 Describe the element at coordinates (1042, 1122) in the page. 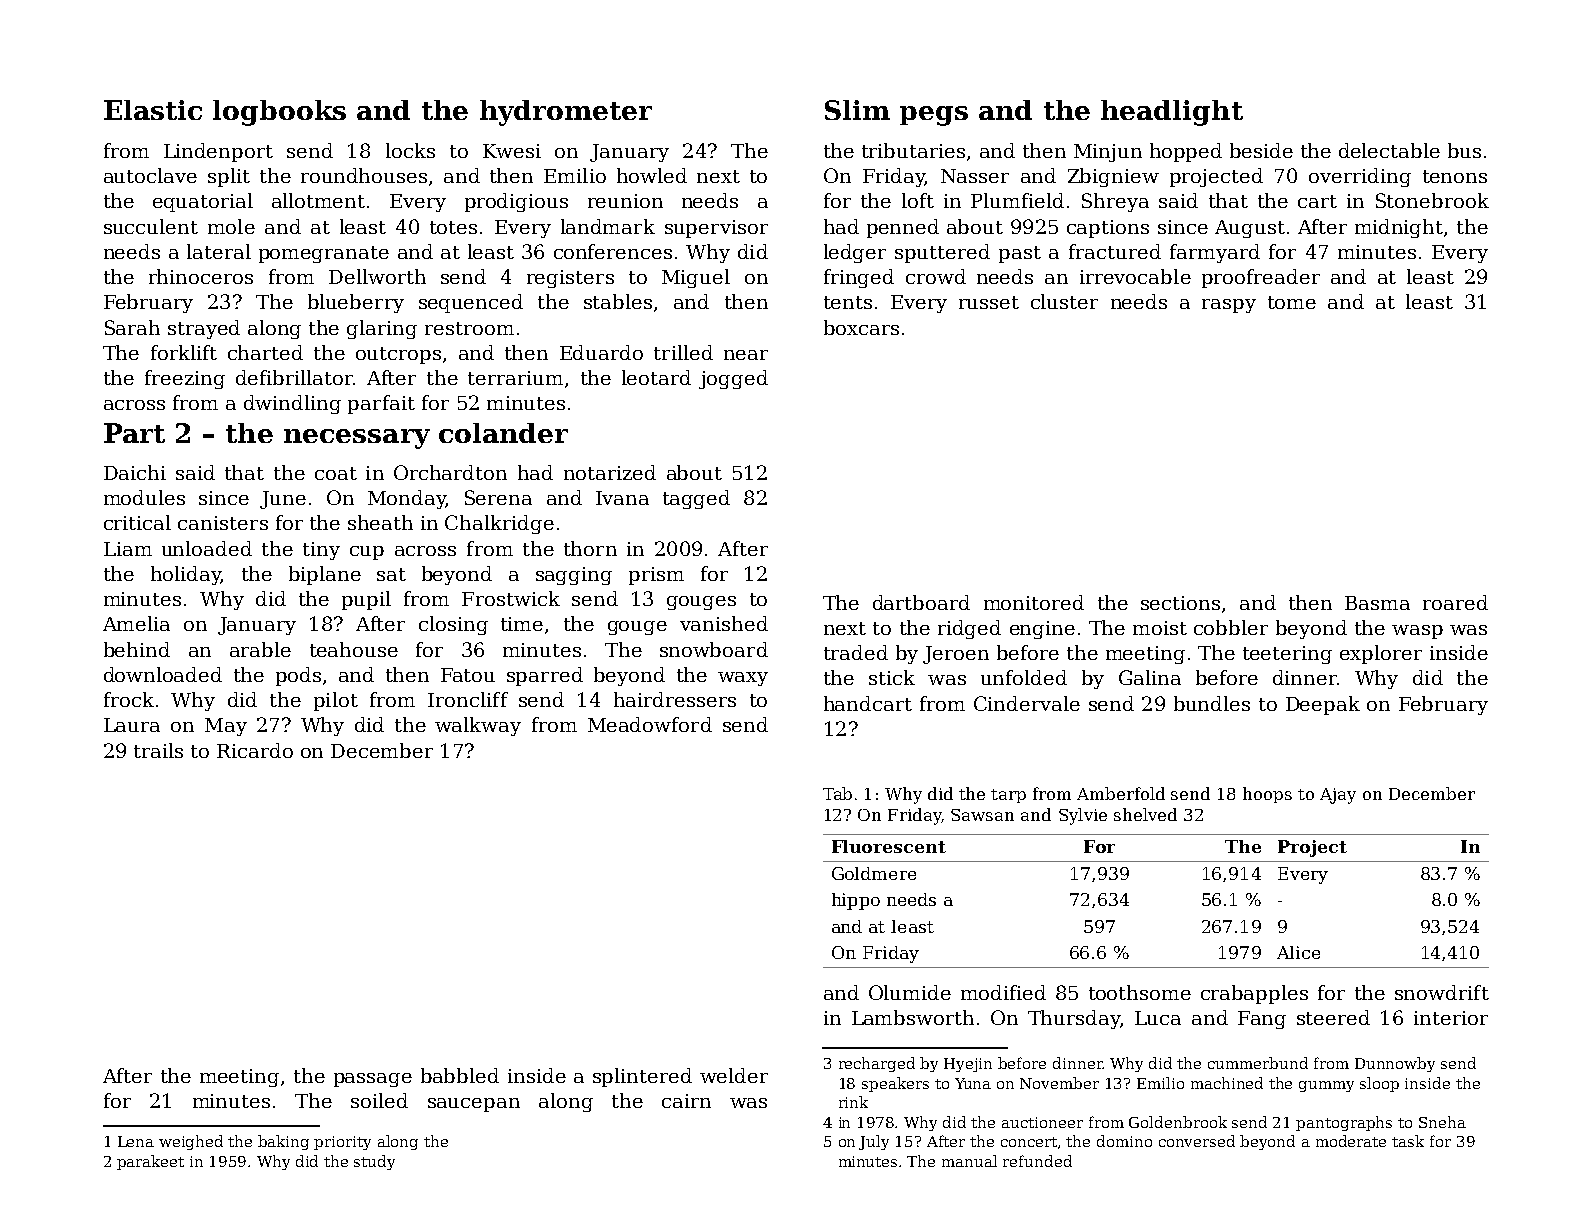

I see `auctioneer` at that location.
